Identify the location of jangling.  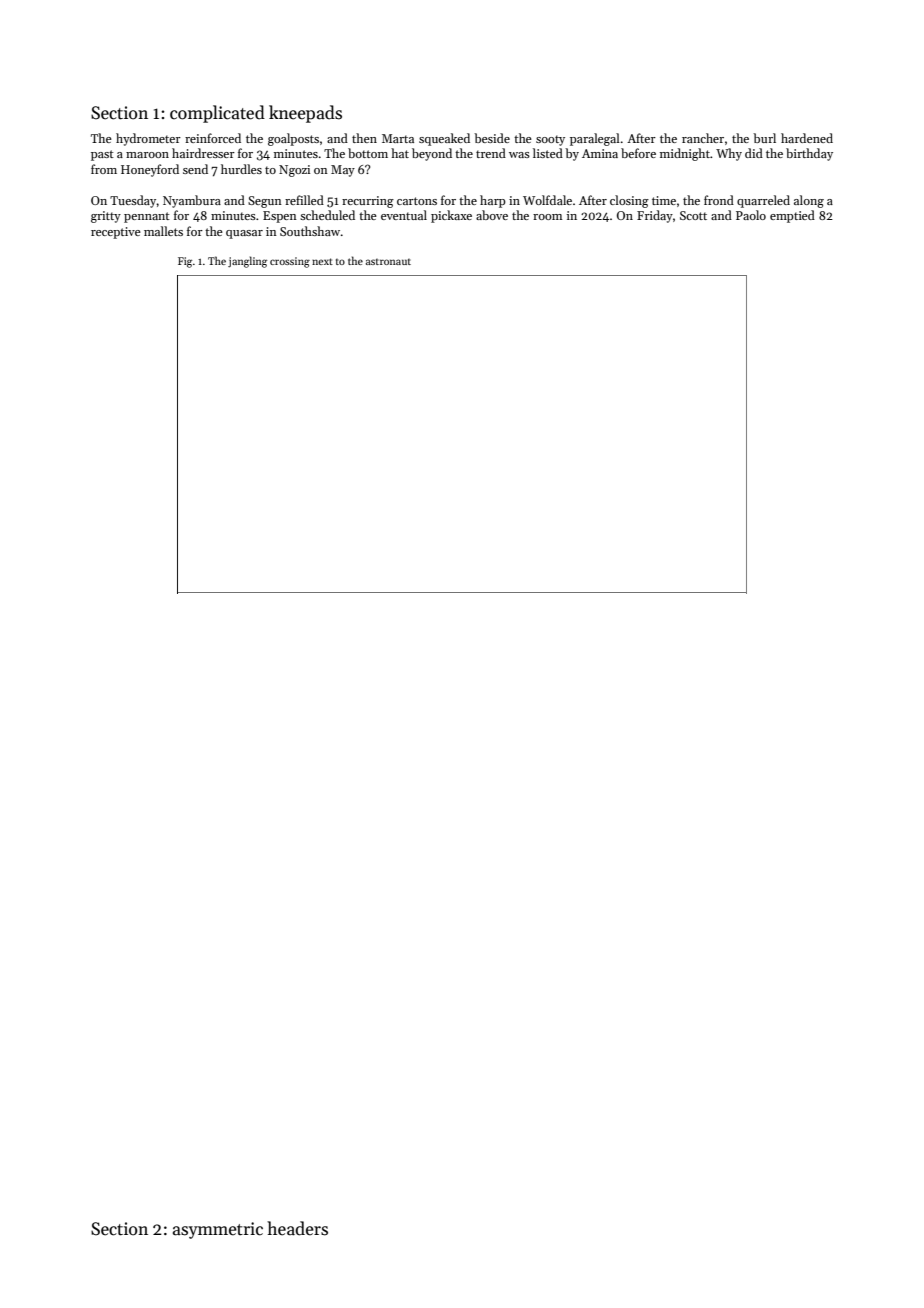
(247, 262).
